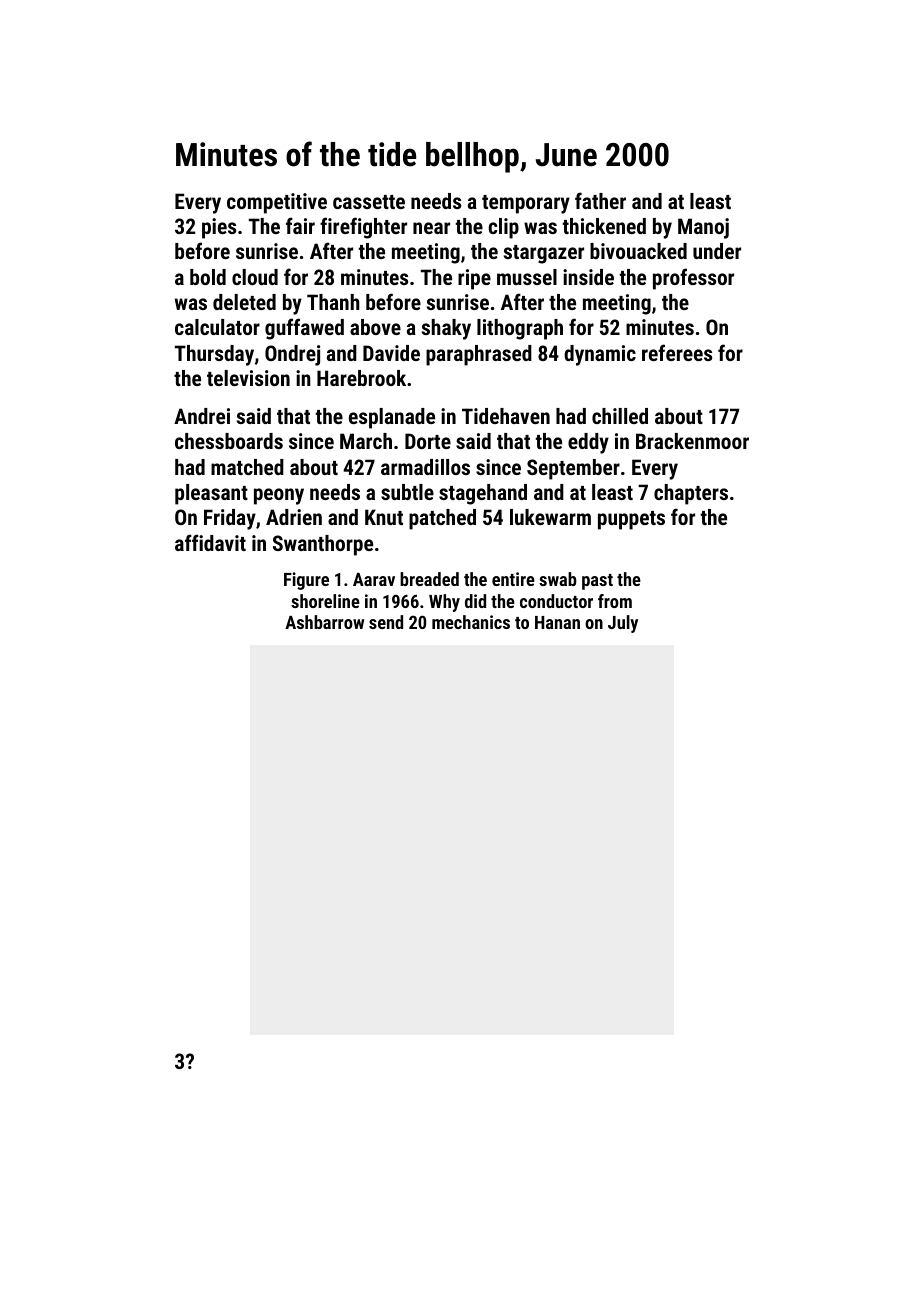 The image size is (924, 1311). Describe the element at coordinates (703, 228) in the document. I see `Manoj` at that location.
